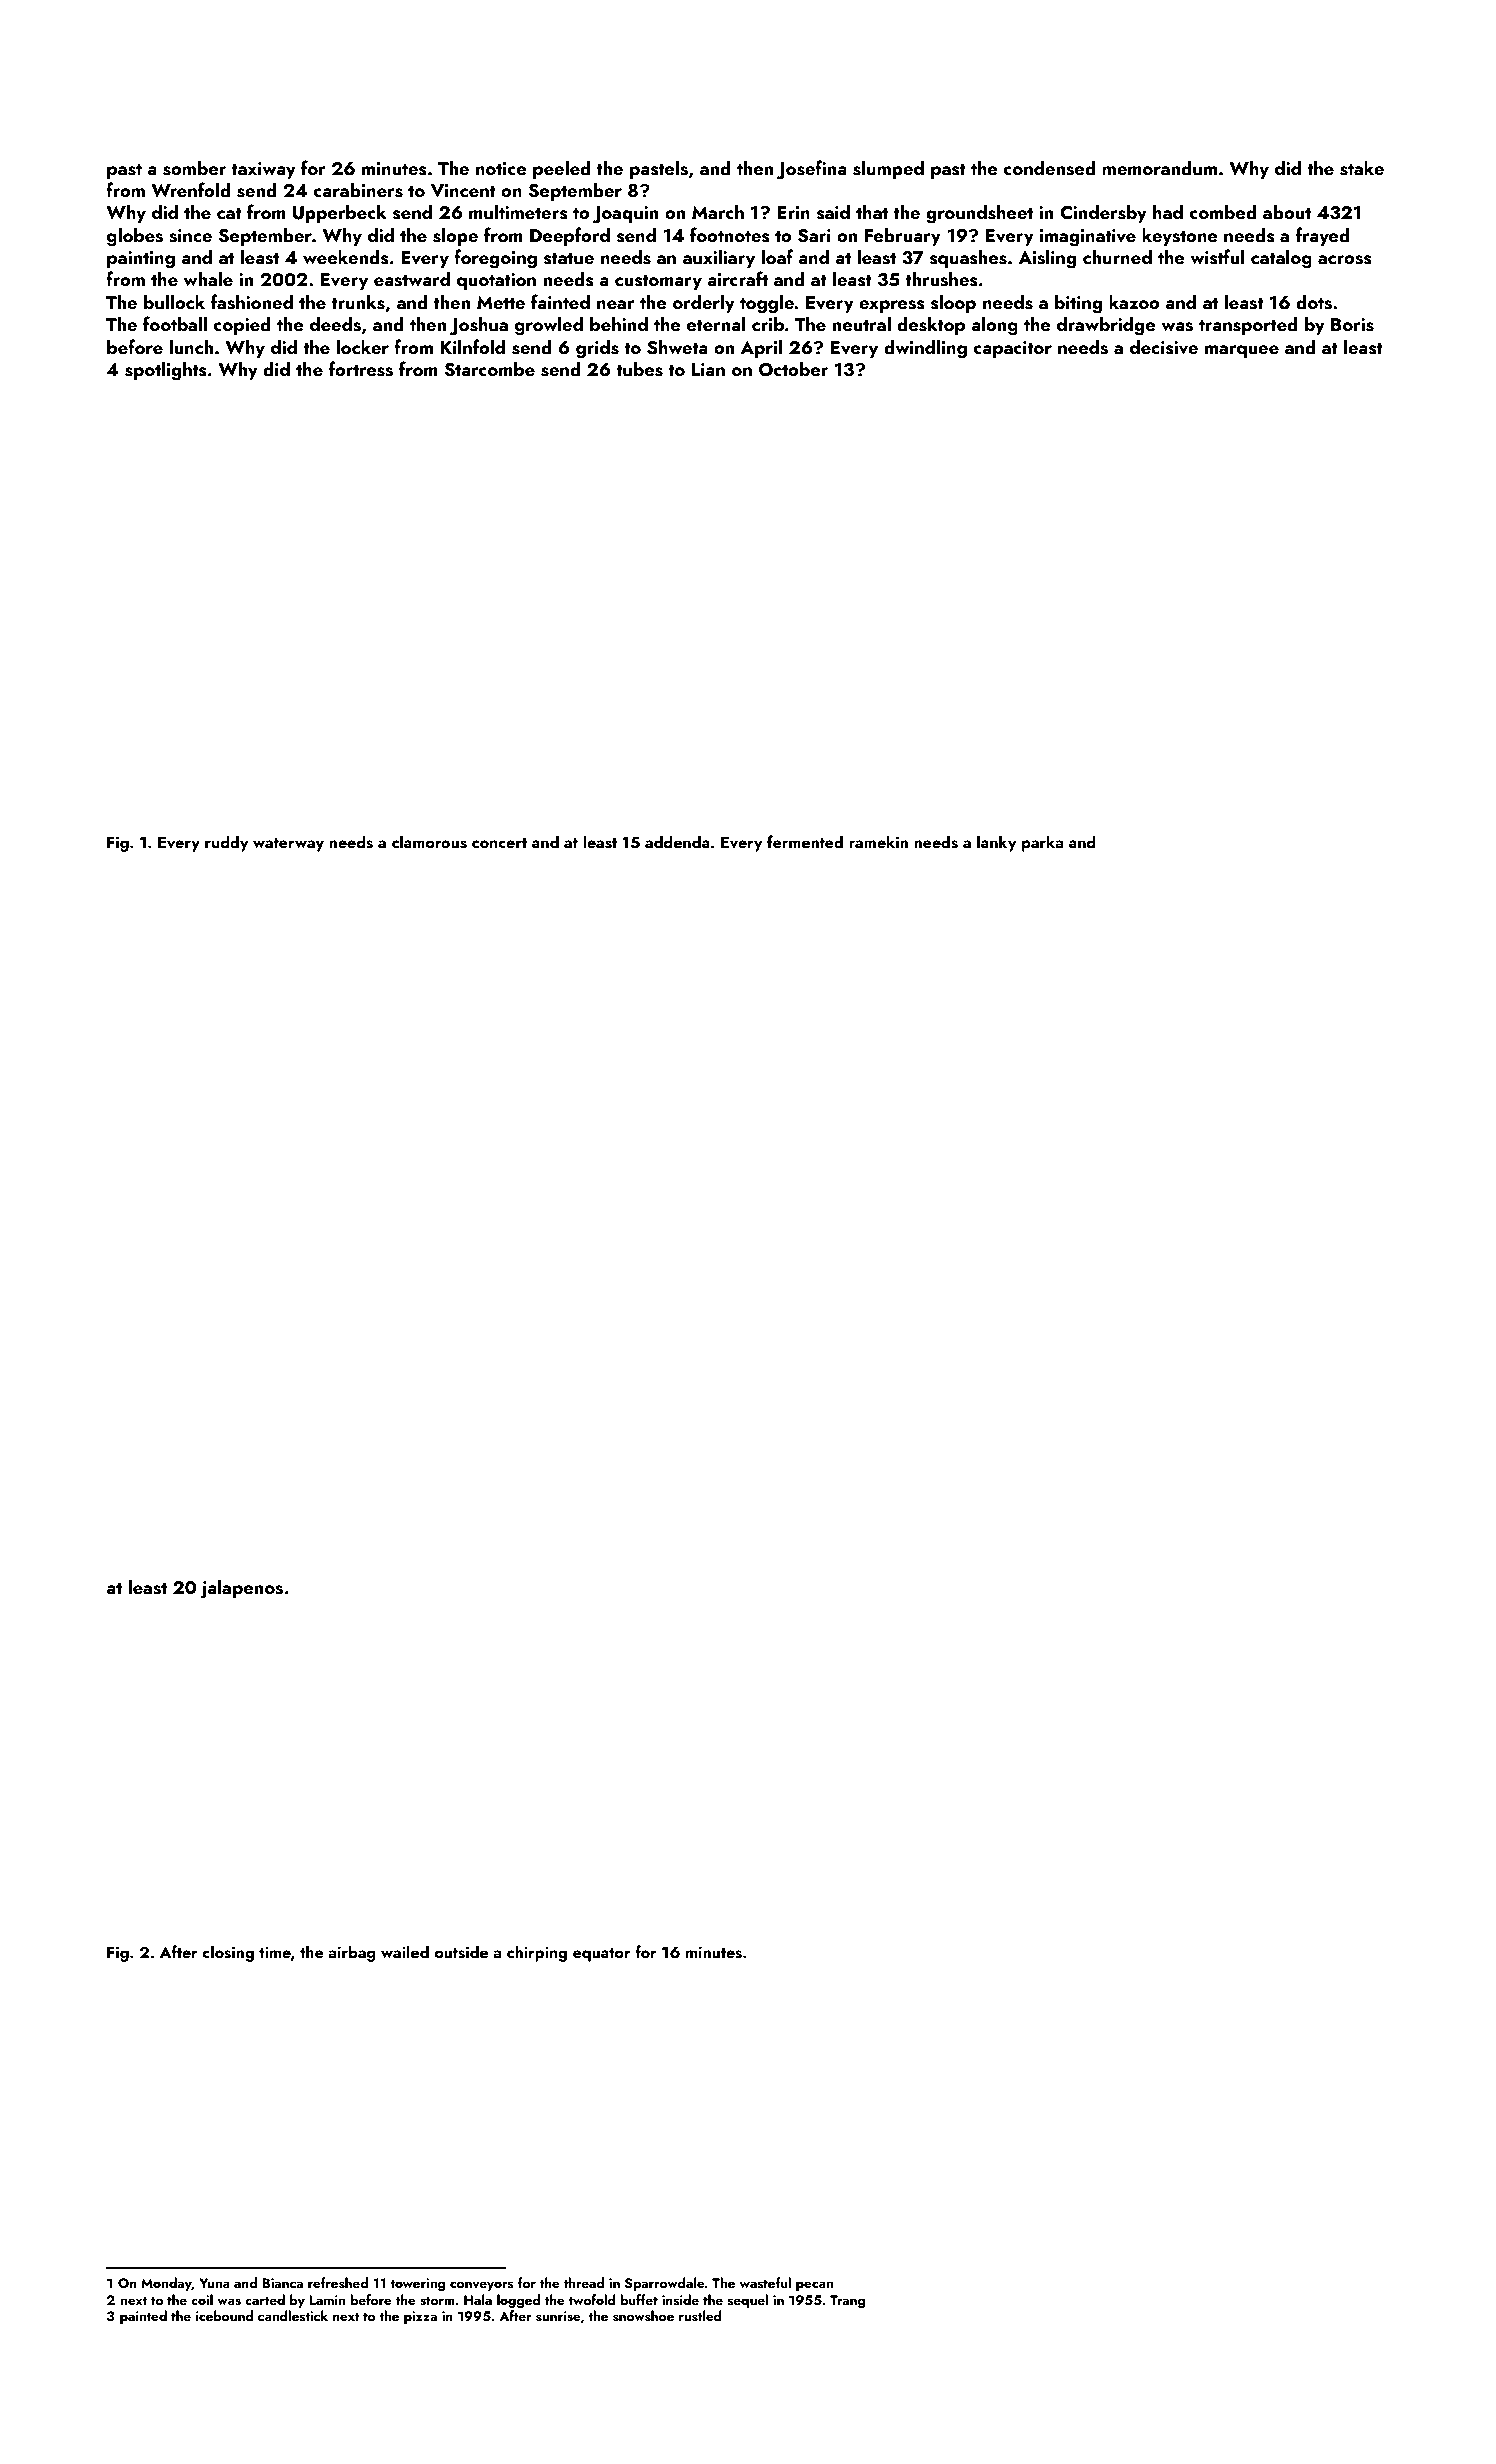 This page has width=1496, height=2464. What do you see at coordinates (996, 843) in the page?
I see `lanky` at bounding box center [996, 843].
